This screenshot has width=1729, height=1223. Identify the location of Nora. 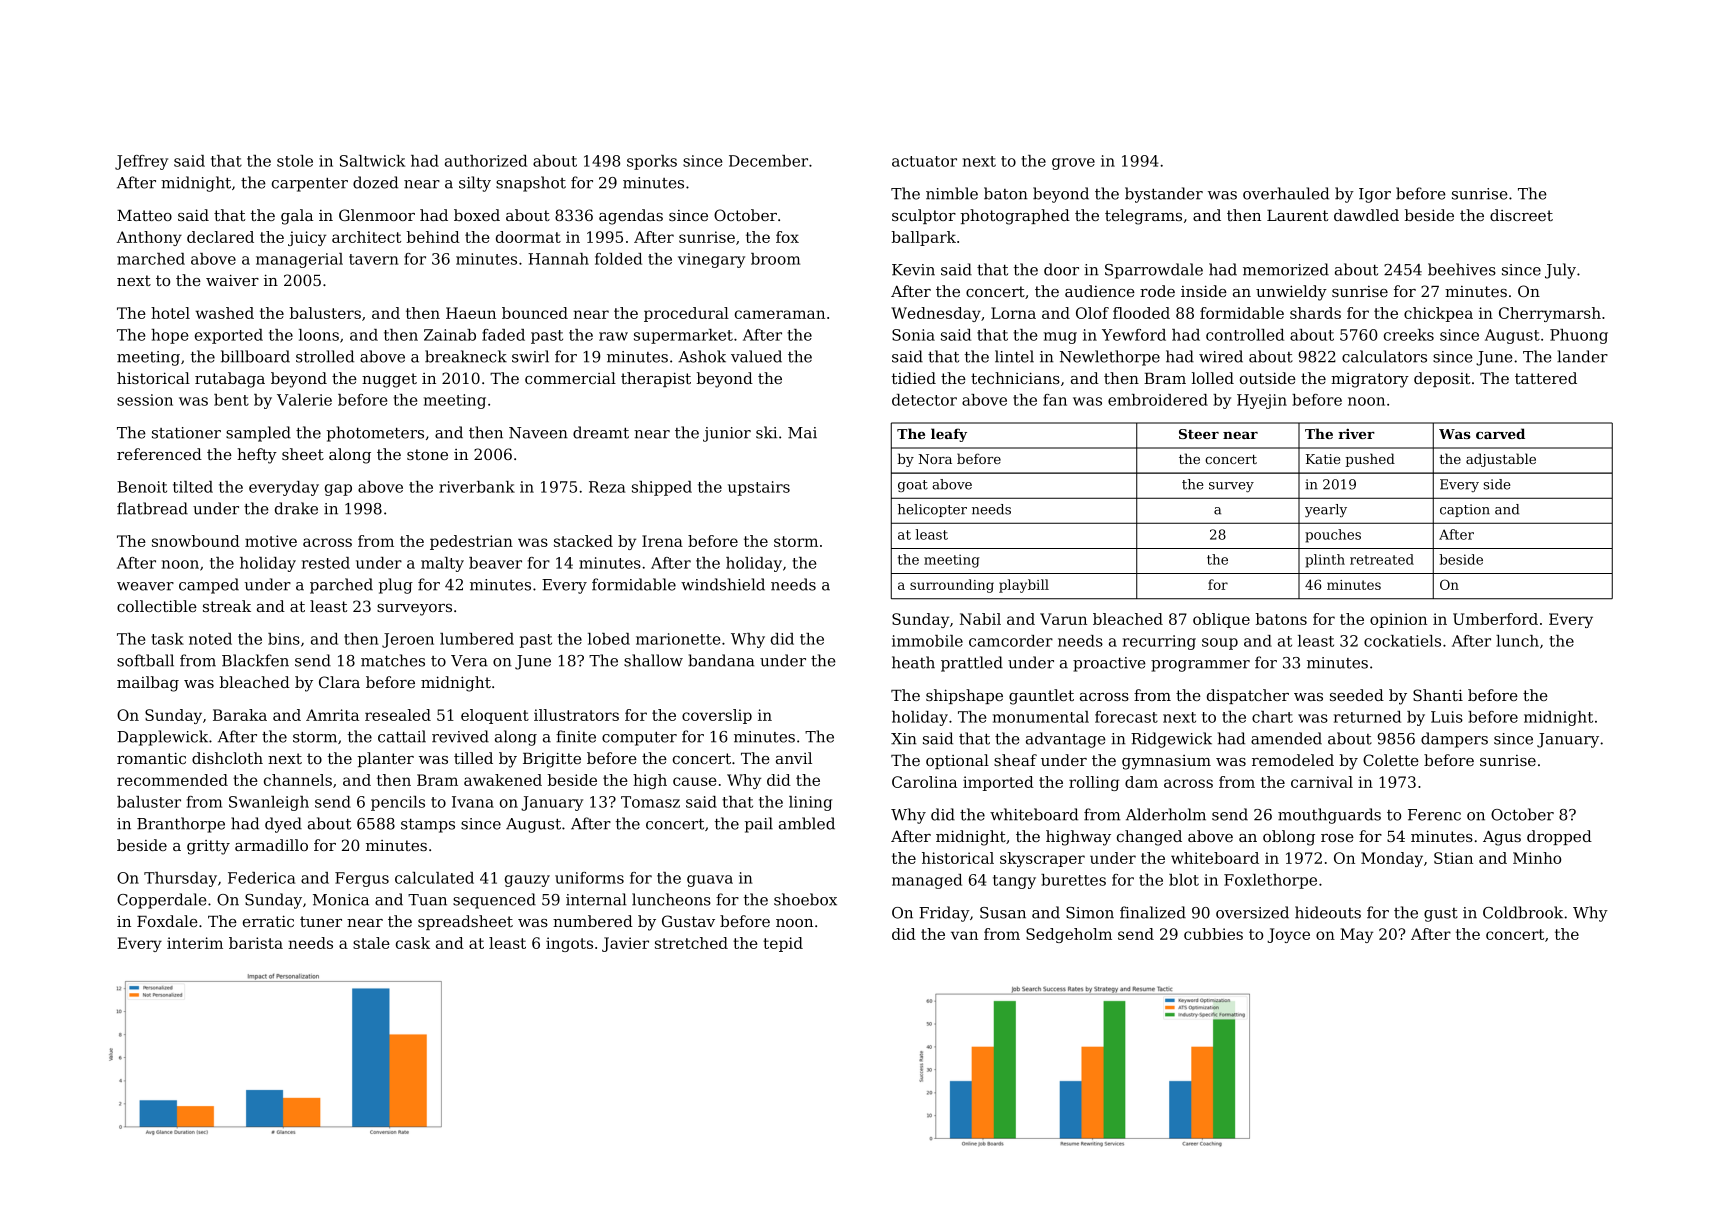
(935, 459).
